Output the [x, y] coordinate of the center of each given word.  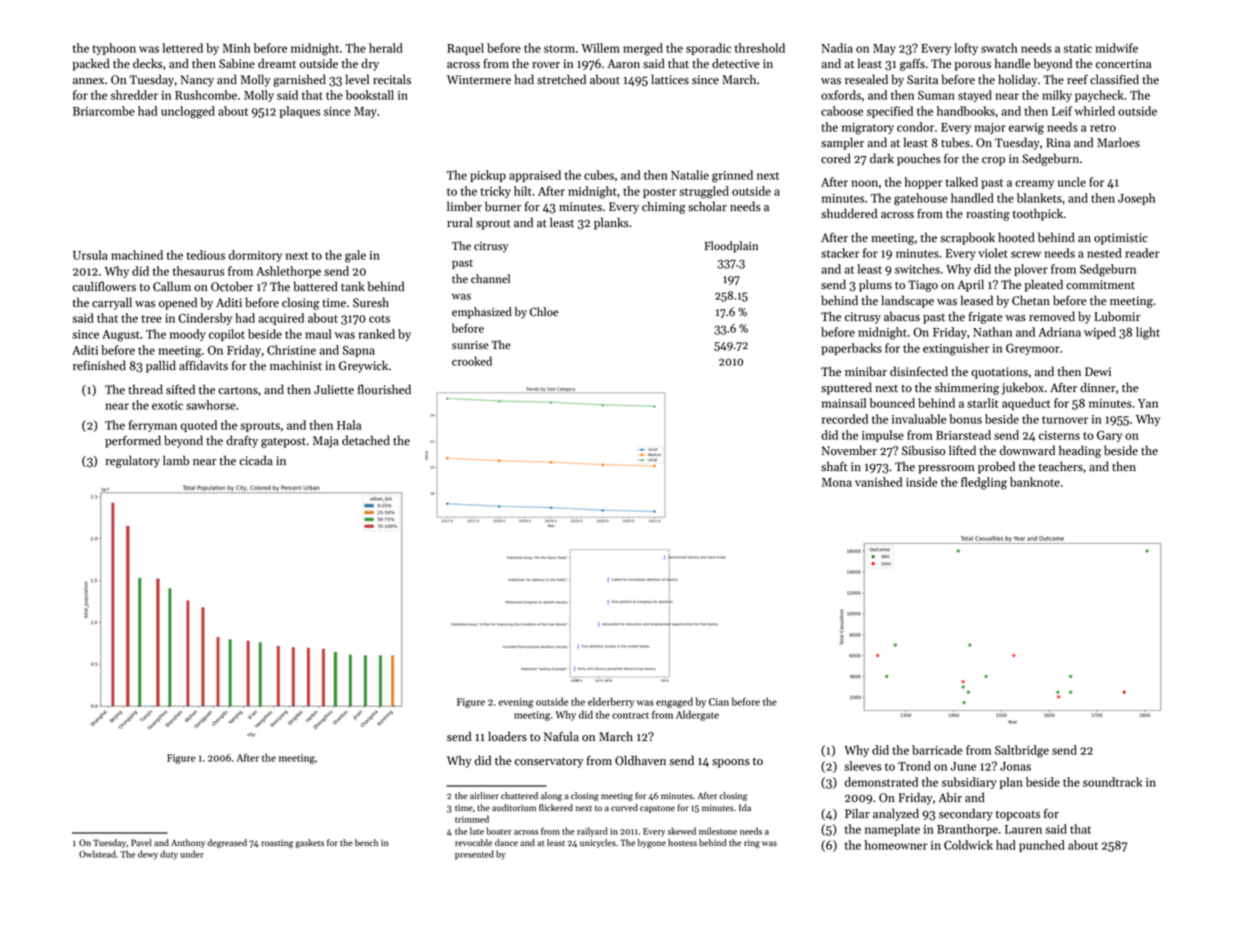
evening [516, 703]
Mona [837, 482]
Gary [1109, 436]
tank [353, 286]
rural [460, 222]
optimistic [1121, 239]
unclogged [188, 112]
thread [145, 389]
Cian [719, 702]
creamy [1034, 184]
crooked [472, 361]
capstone [657, 809]
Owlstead [97, 854]
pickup [488, 176]
